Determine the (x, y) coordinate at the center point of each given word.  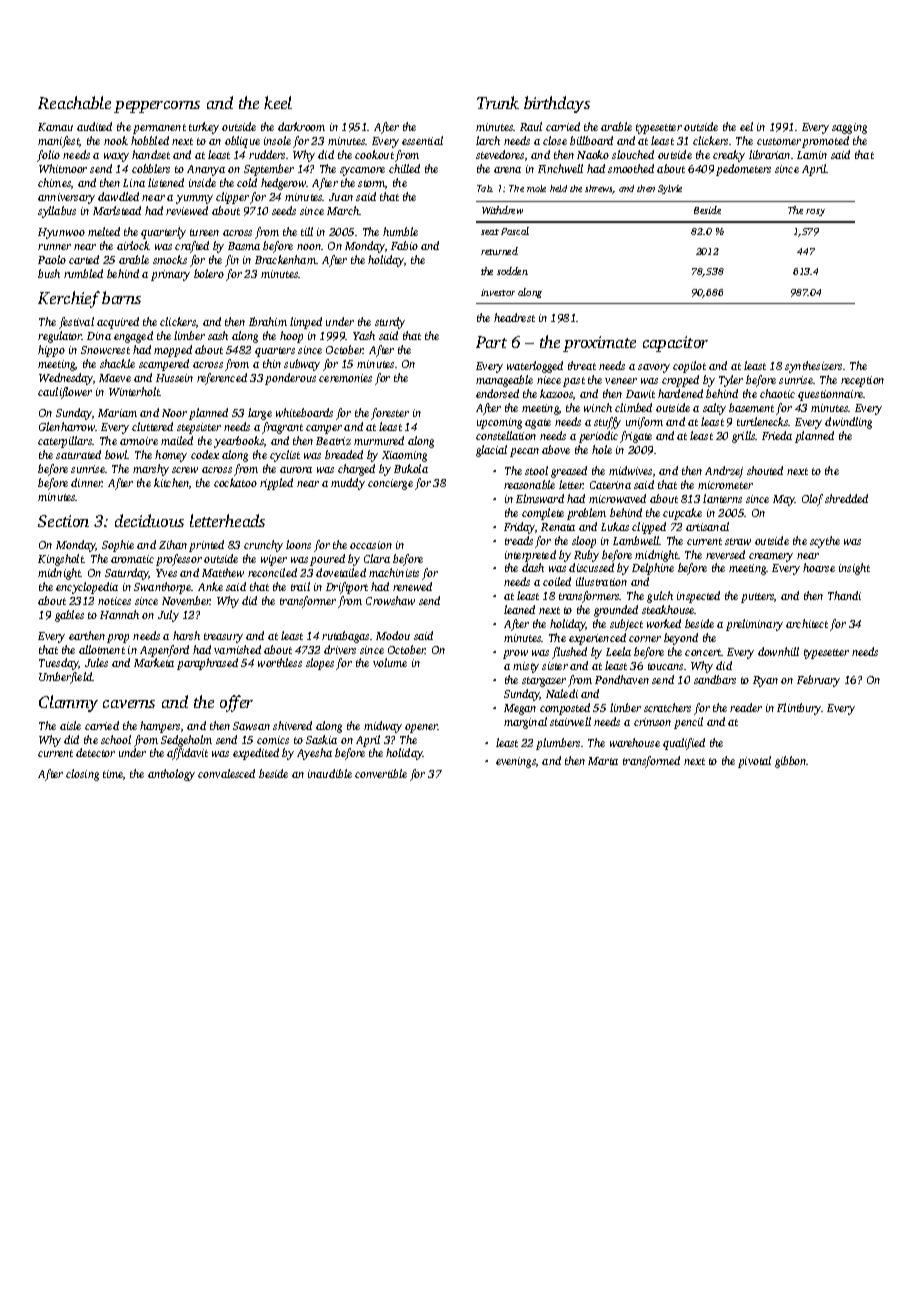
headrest (514, 317)
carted (84, 259)
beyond (681, 639)
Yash (364, 335)
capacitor (675, 344)
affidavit (187, 754)
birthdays (557, 104)
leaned (519, 609)
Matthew (223, 572)
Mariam (117, 413)
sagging (849, 128)
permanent (159, 129)
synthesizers (813, 367)
